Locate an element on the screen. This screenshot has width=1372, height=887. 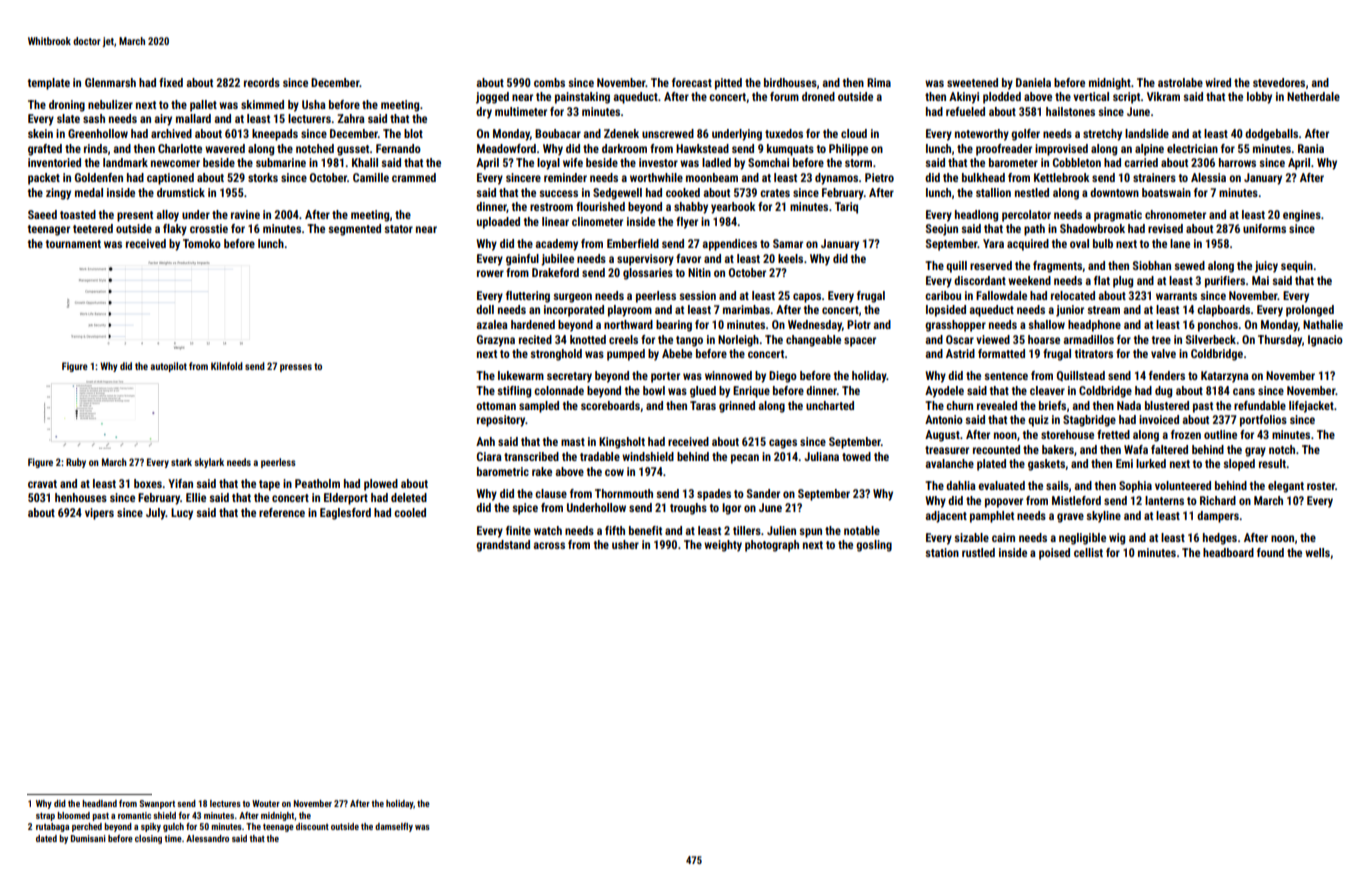
bearing is located at coordinates (674, 326).
